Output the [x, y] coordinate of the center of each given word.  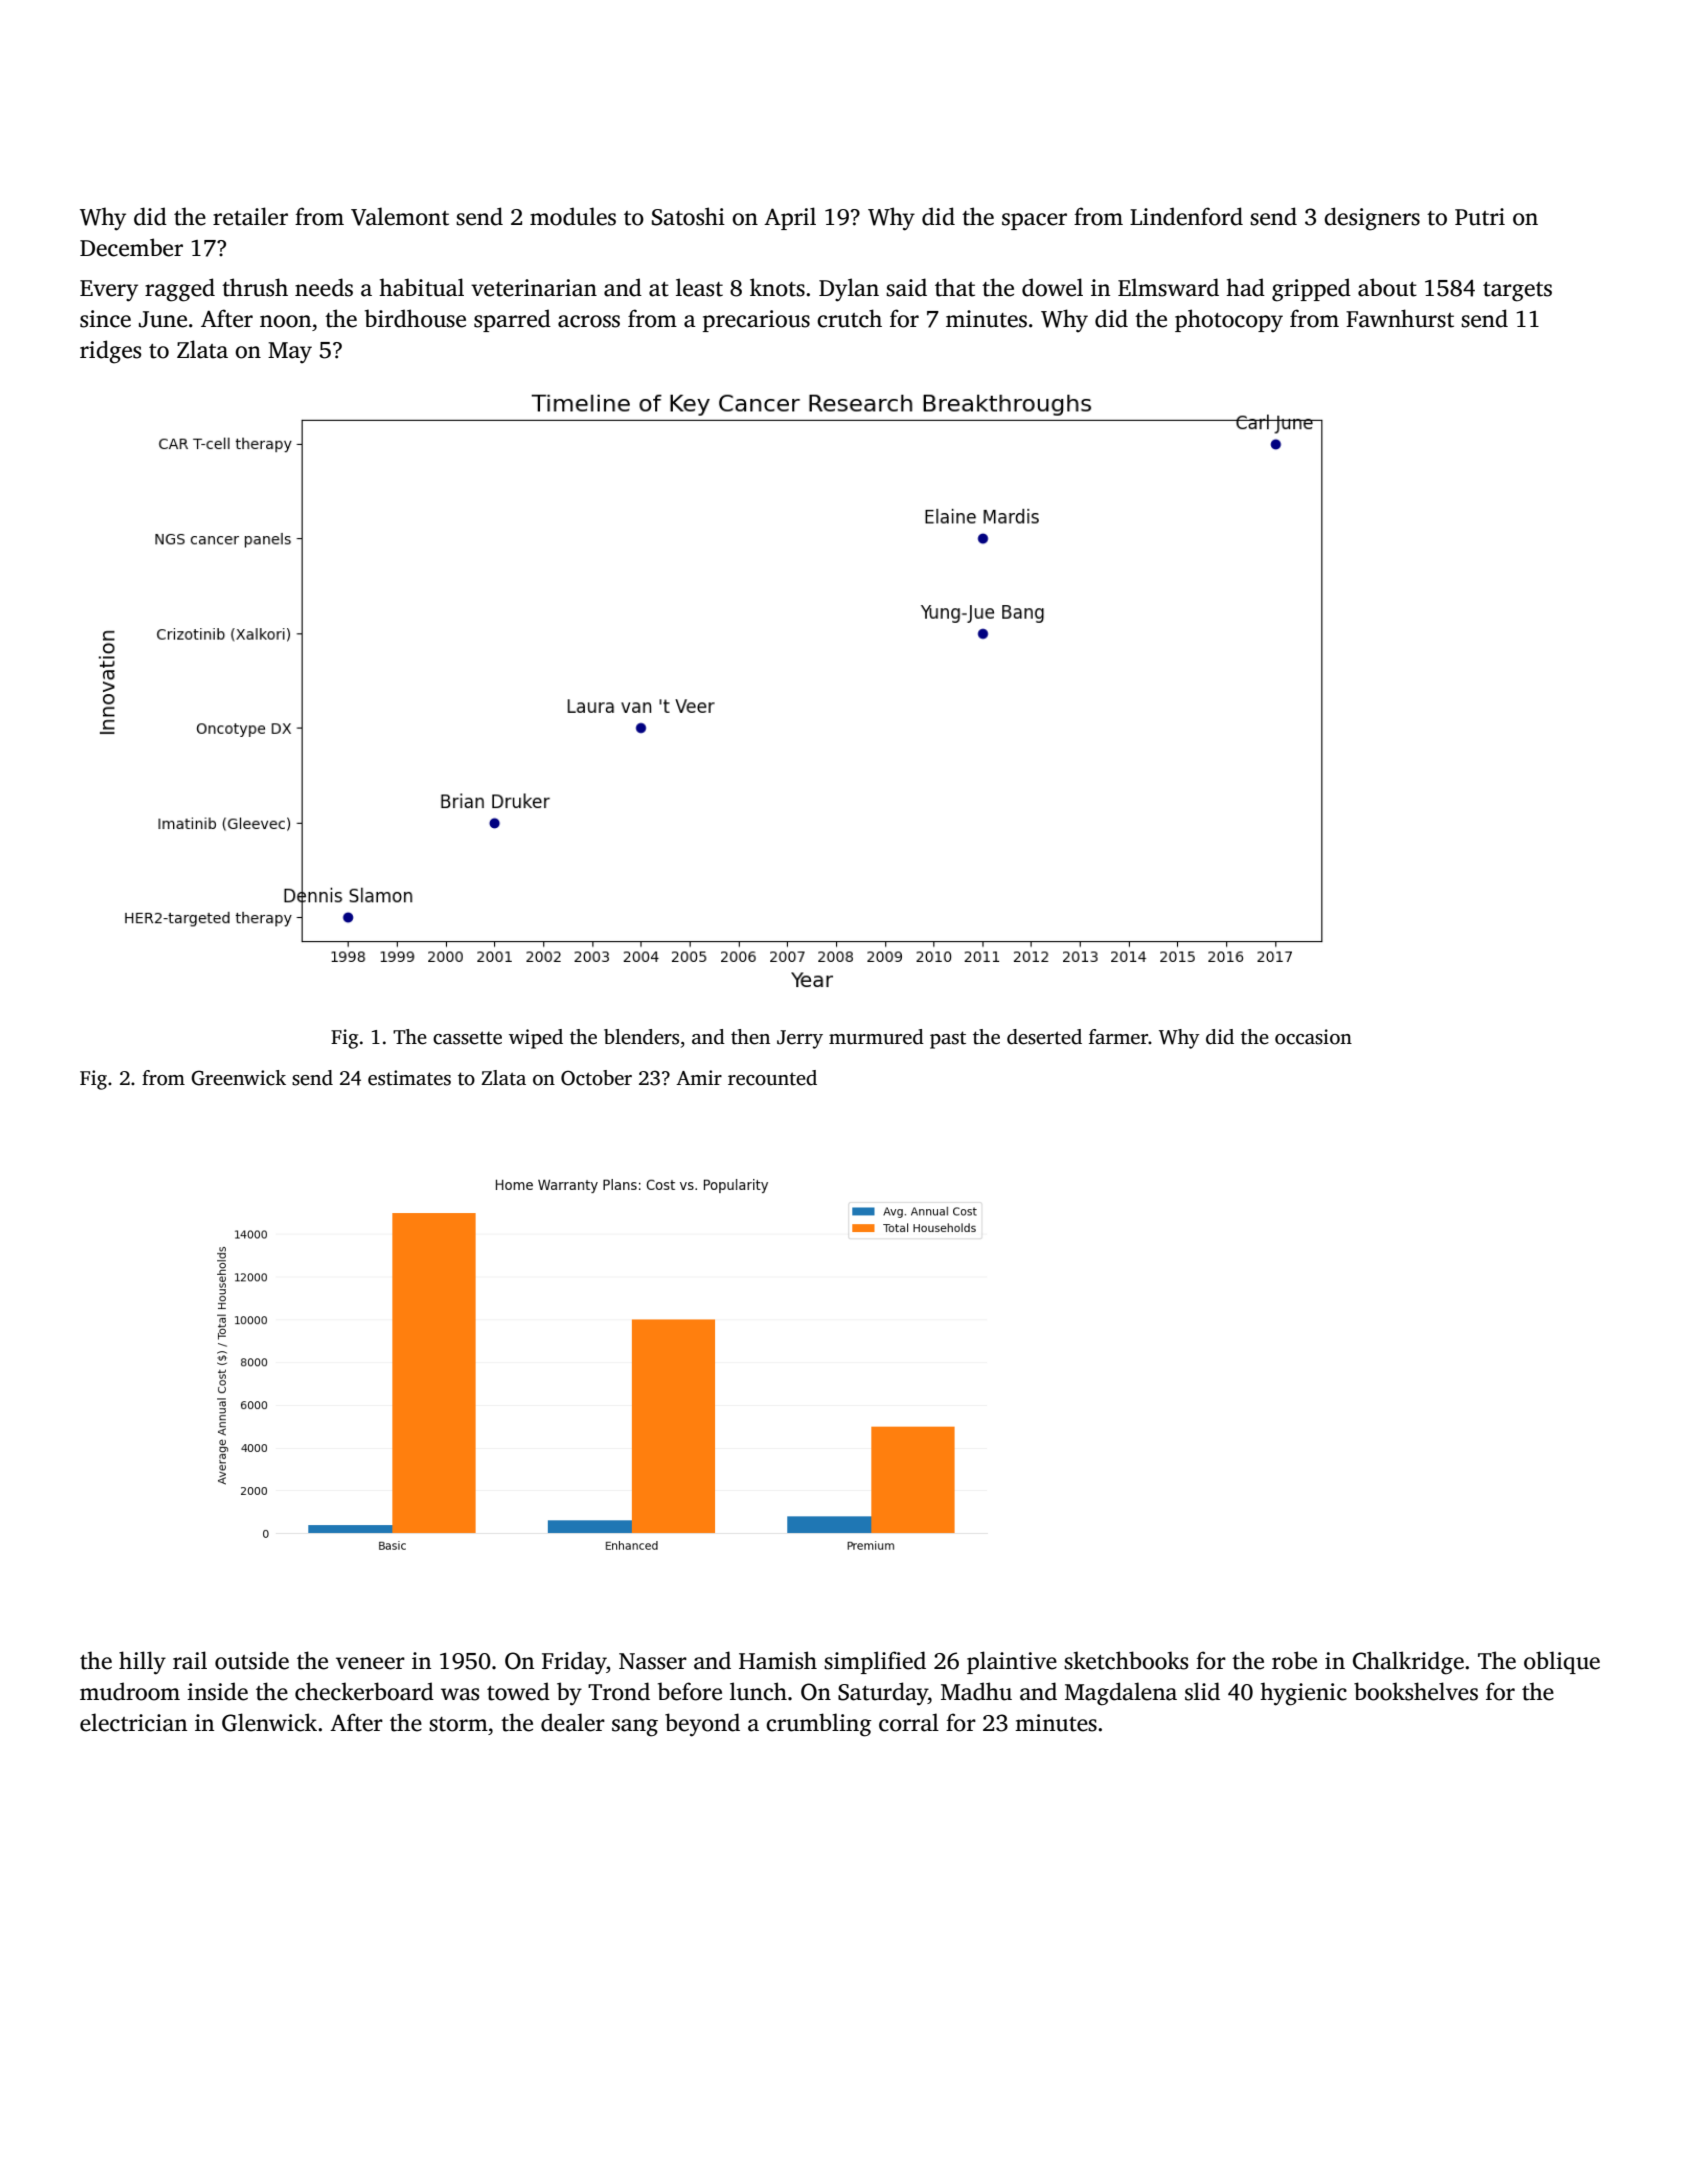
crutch [849, 318]
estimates [409, 1078]
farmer [1118, 1037]
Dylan [849, 290]
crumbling [819, 1725]
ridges [110, 352]
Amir [699, 1077]
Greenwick [238, 1078]
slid [1202, 1691]
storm [458, 1724]
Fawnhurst [1400, 318]
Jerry [800, 1039]
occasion [1313, 1037]
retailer [250, 216]
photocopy [1229, 320]
